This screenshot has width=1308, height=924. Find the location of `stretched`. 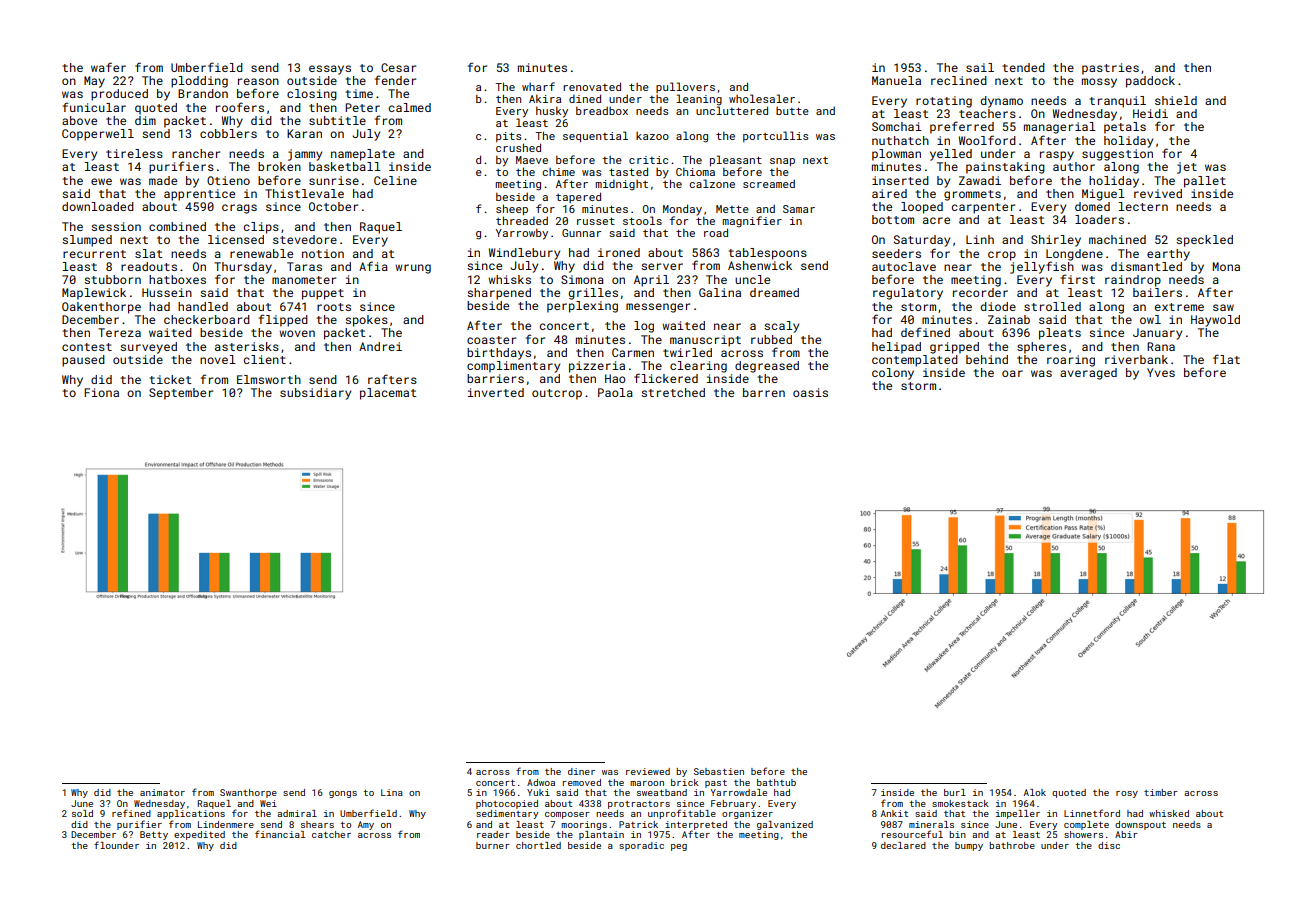

stretched is located at coordinates (673, 392).
